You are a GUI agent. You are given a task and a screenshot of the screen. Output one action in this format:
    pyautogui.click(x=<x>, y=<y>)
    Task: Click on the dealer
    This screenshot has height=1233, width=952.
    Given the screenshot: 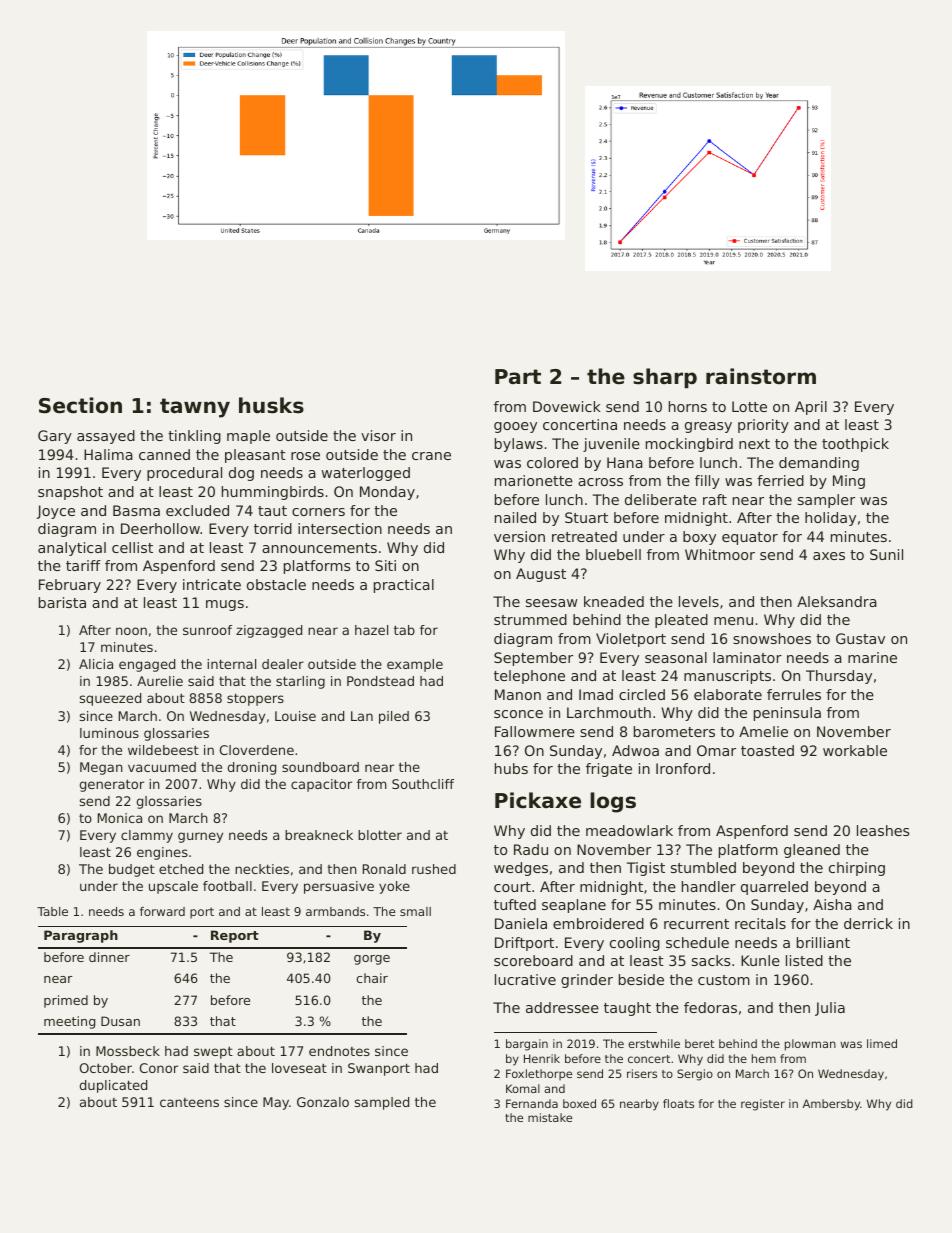 What is the action you would take?
    pyautogui.click(x=283, y=664)
